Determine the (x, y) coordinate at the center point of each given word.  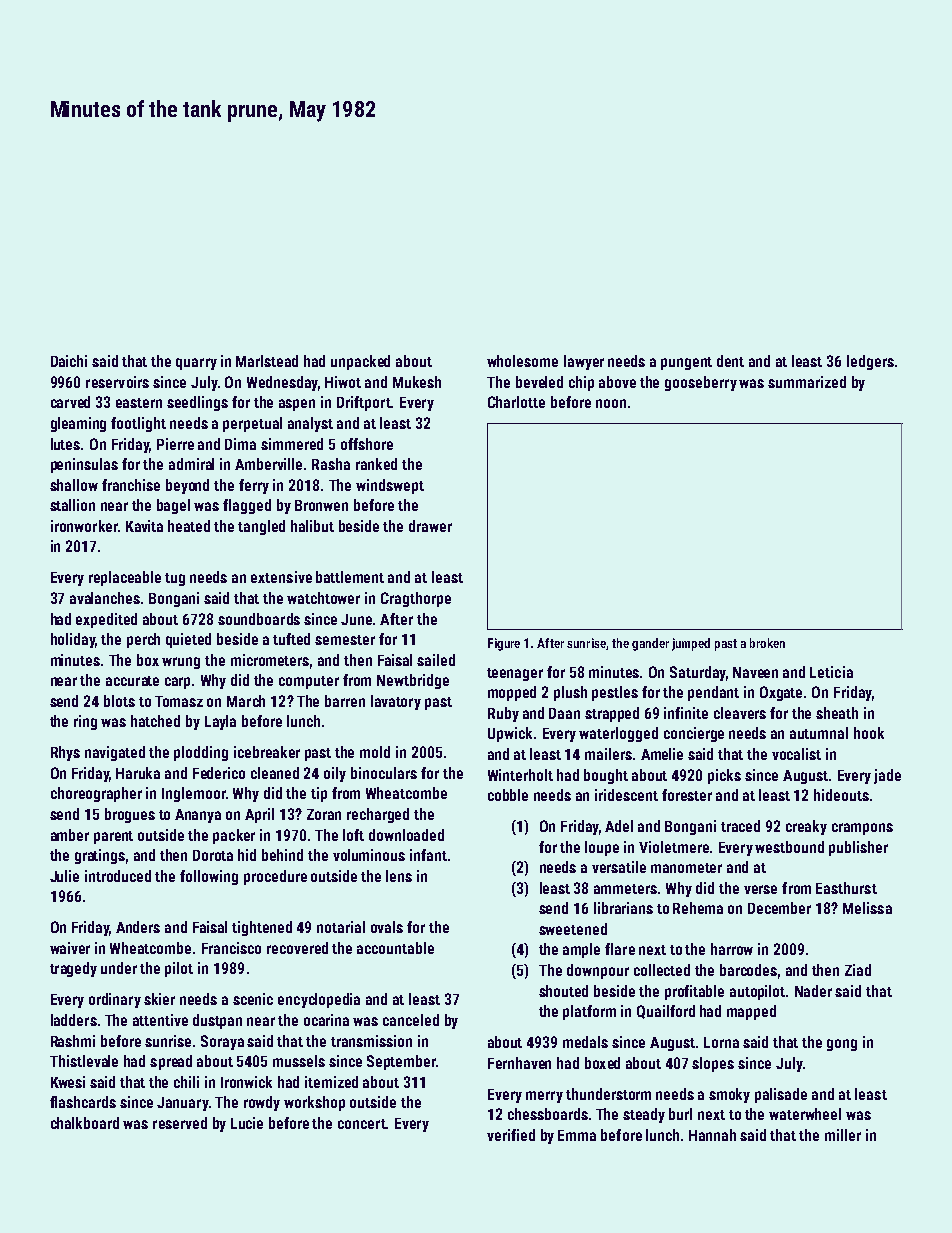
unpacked (360, 362)
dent (730, 361)
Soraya (222, 1042)
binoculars (384, 773)
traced (740, 826)
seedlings (197, 403)
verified (511, 1135)
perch (143, 640)
